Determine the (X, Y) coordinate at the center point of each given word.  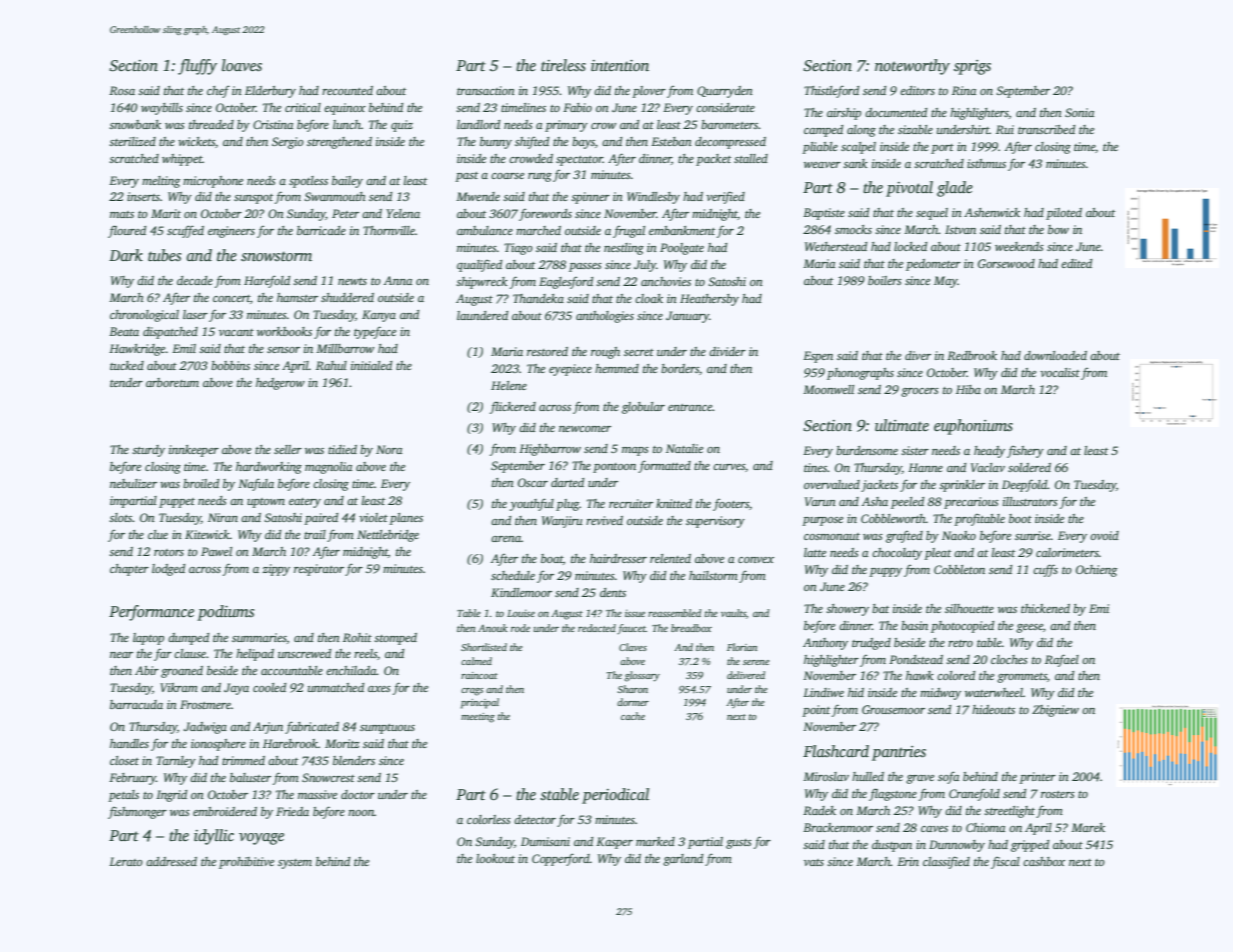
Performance (151, 613)
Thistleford (831, 91)
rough (605, 353)
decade (195, 280)
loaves (242, 65)
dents (613, 592)
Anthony (825, 644)
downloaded (1055, 355)
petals (123, 796)
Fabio (577, 107)
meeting (478, 718)
